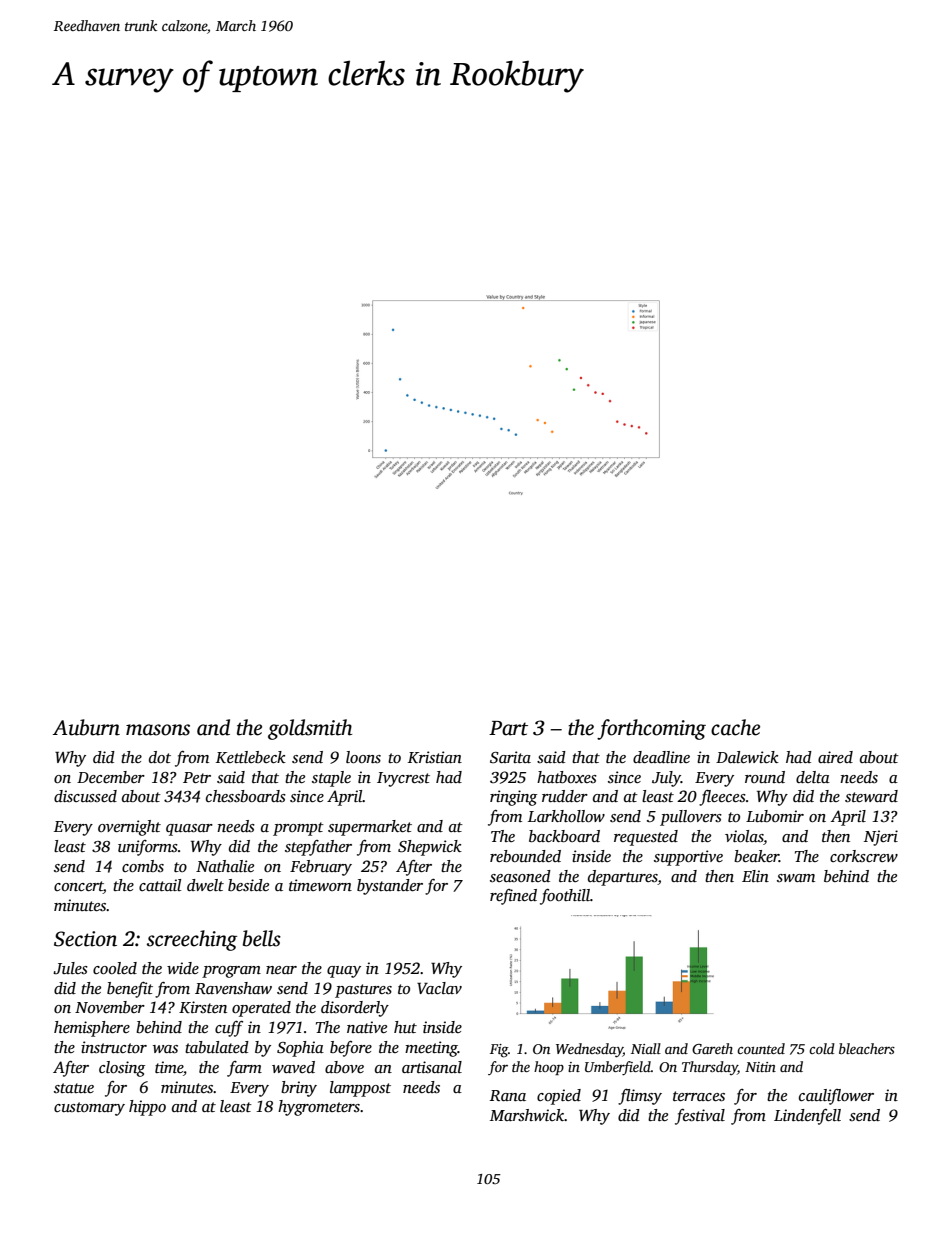 This document has width=952, height=1233. What do you see at coordinates (796, 878) in the document?
I see `swam` at bounding box center [796, 878].
